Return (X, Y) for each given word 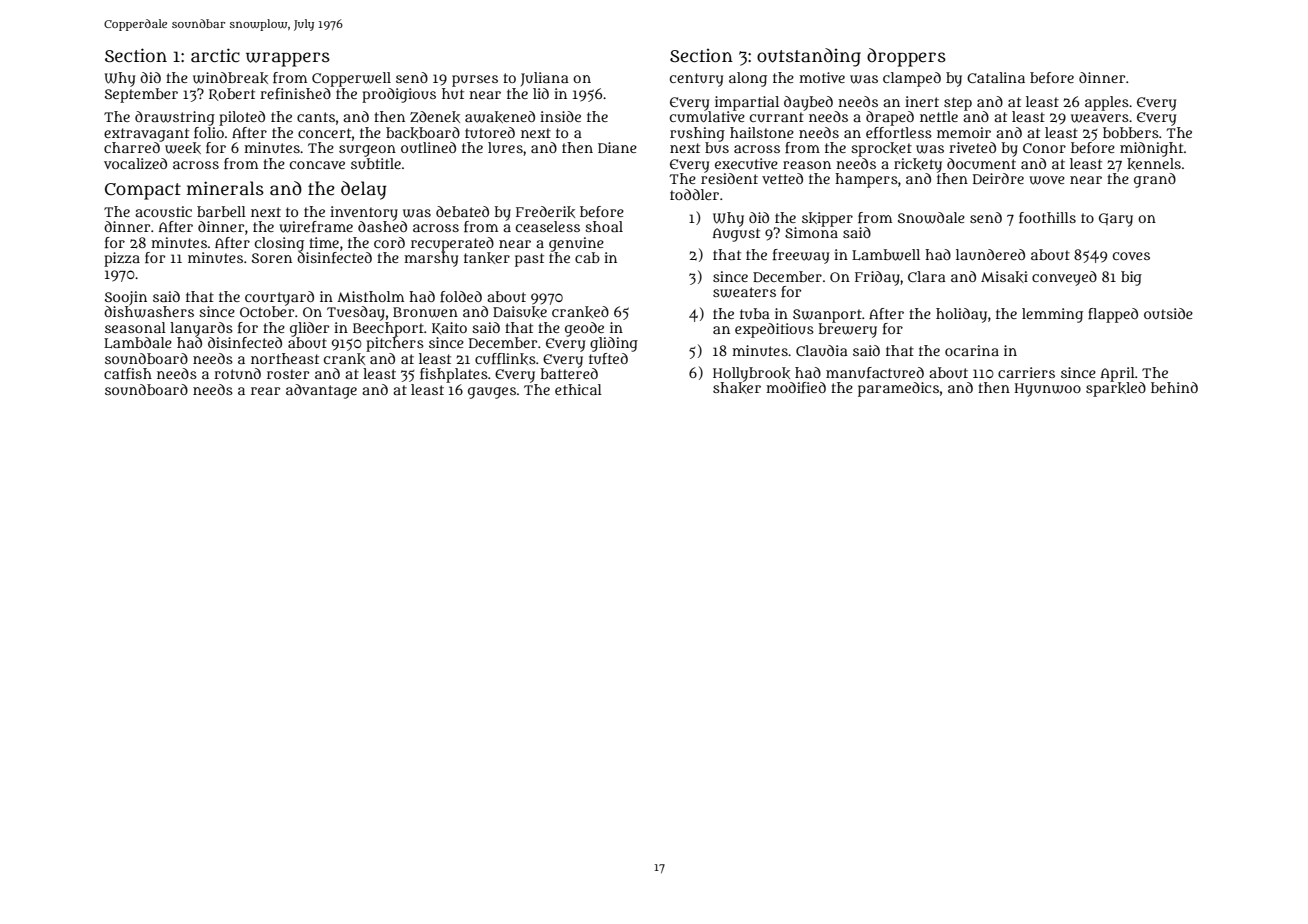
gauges (492, 393)
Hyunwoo (1048, 390)
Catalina (996, 77)
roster (288, 374)
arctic (215, 55)
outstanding (809, 57)
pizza (122, 259)
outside (1168, 313)
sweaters (744, 292)
